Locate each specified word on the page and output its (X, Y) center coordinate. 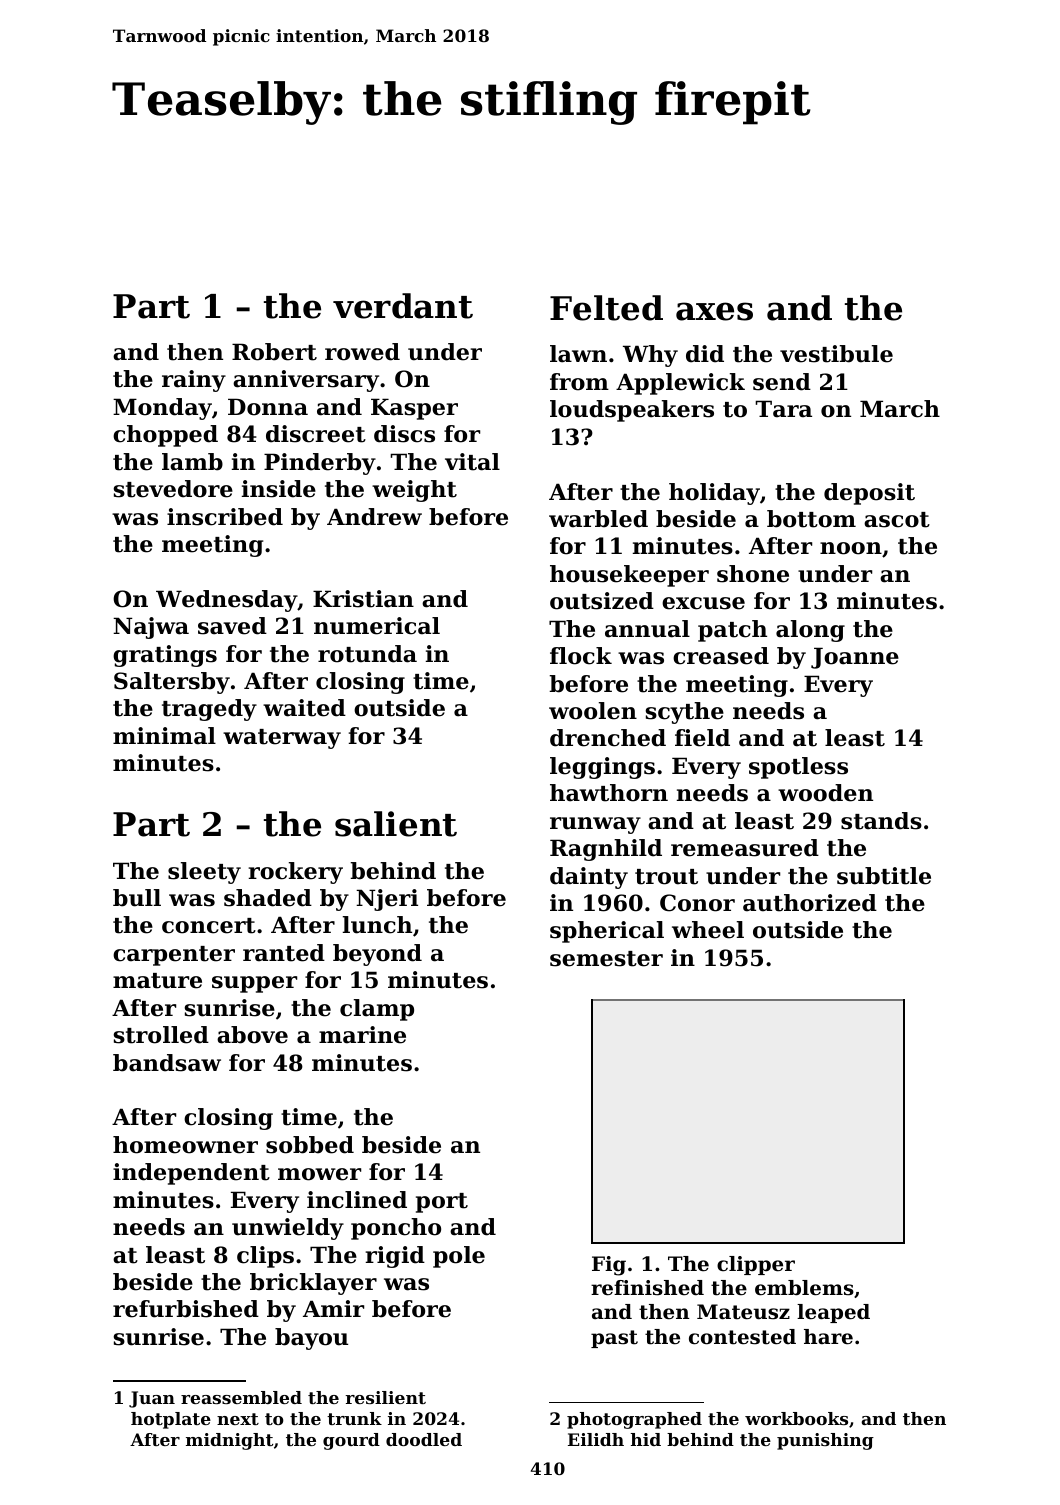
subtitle (884, 876)
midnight (229, 1441)
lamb (192, 462)
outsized (602, 601)
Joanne (855, 658)
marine (362, 1035)
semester (606, 959)
